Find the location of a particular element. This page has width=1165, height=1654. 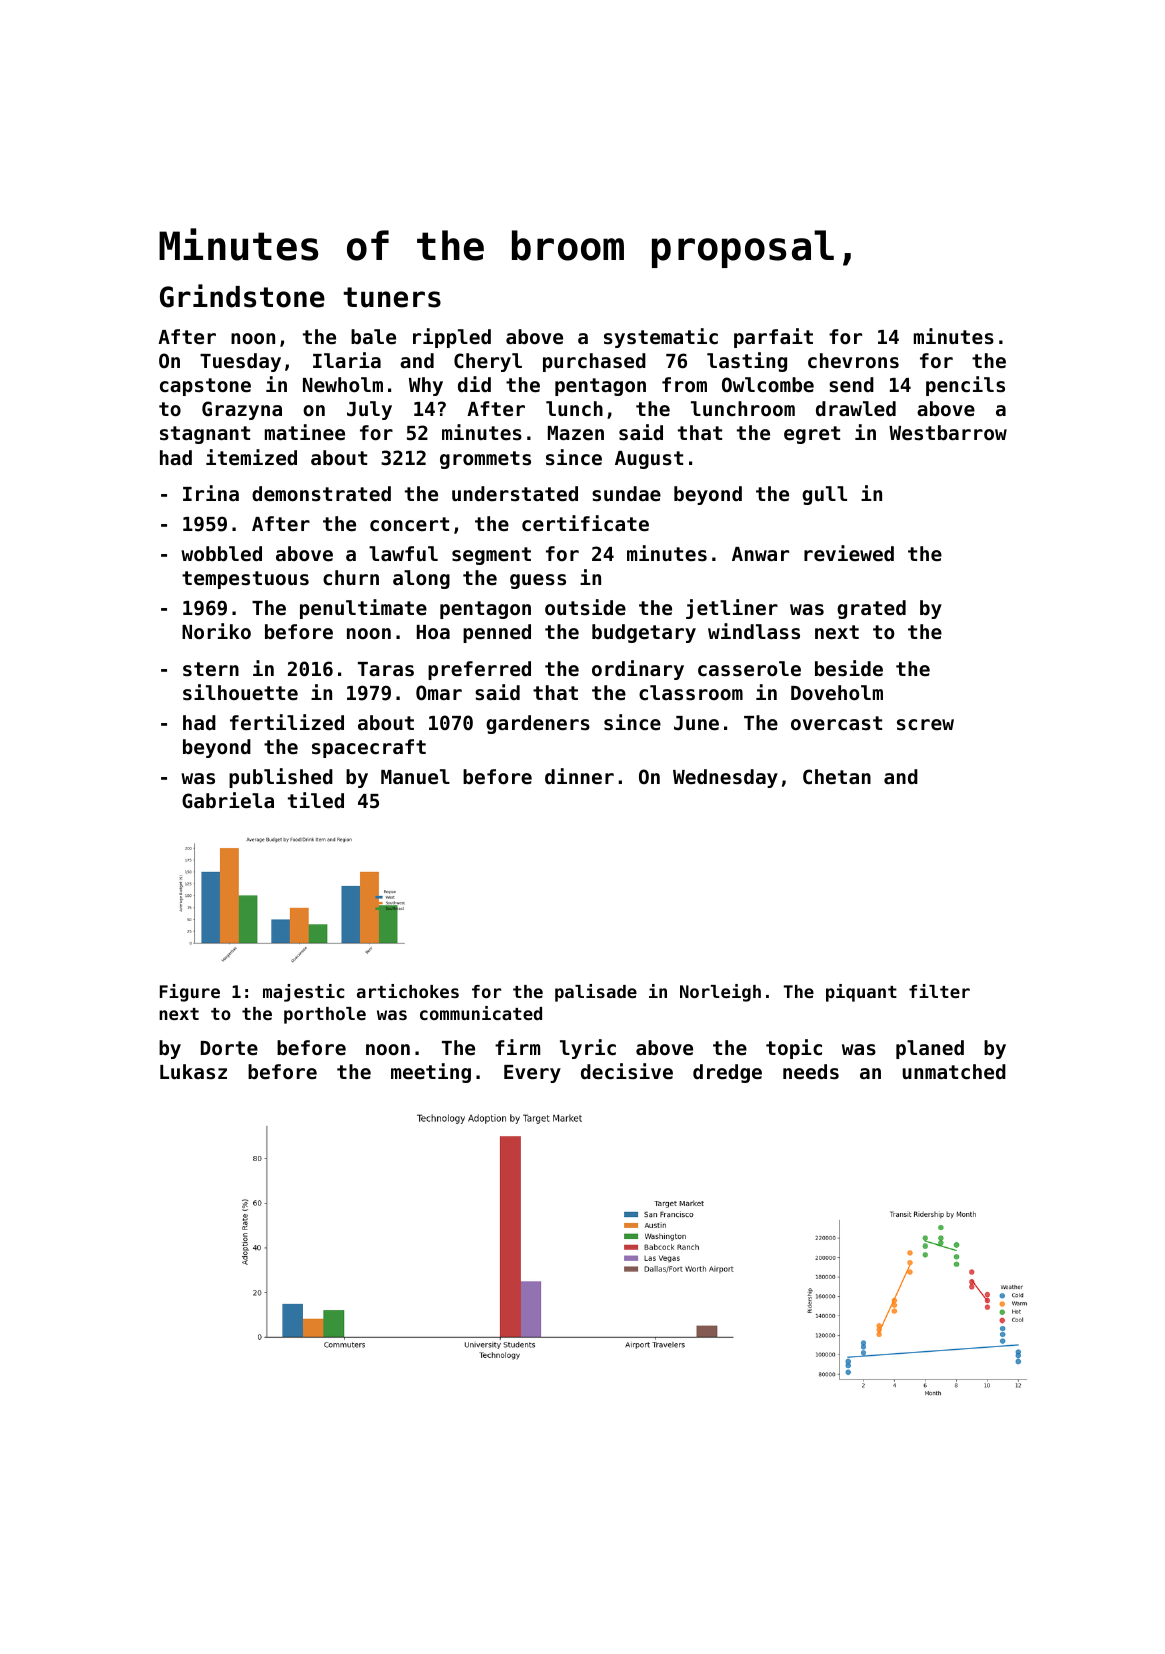

Lukasz is located at coordinates (193, 1071).
